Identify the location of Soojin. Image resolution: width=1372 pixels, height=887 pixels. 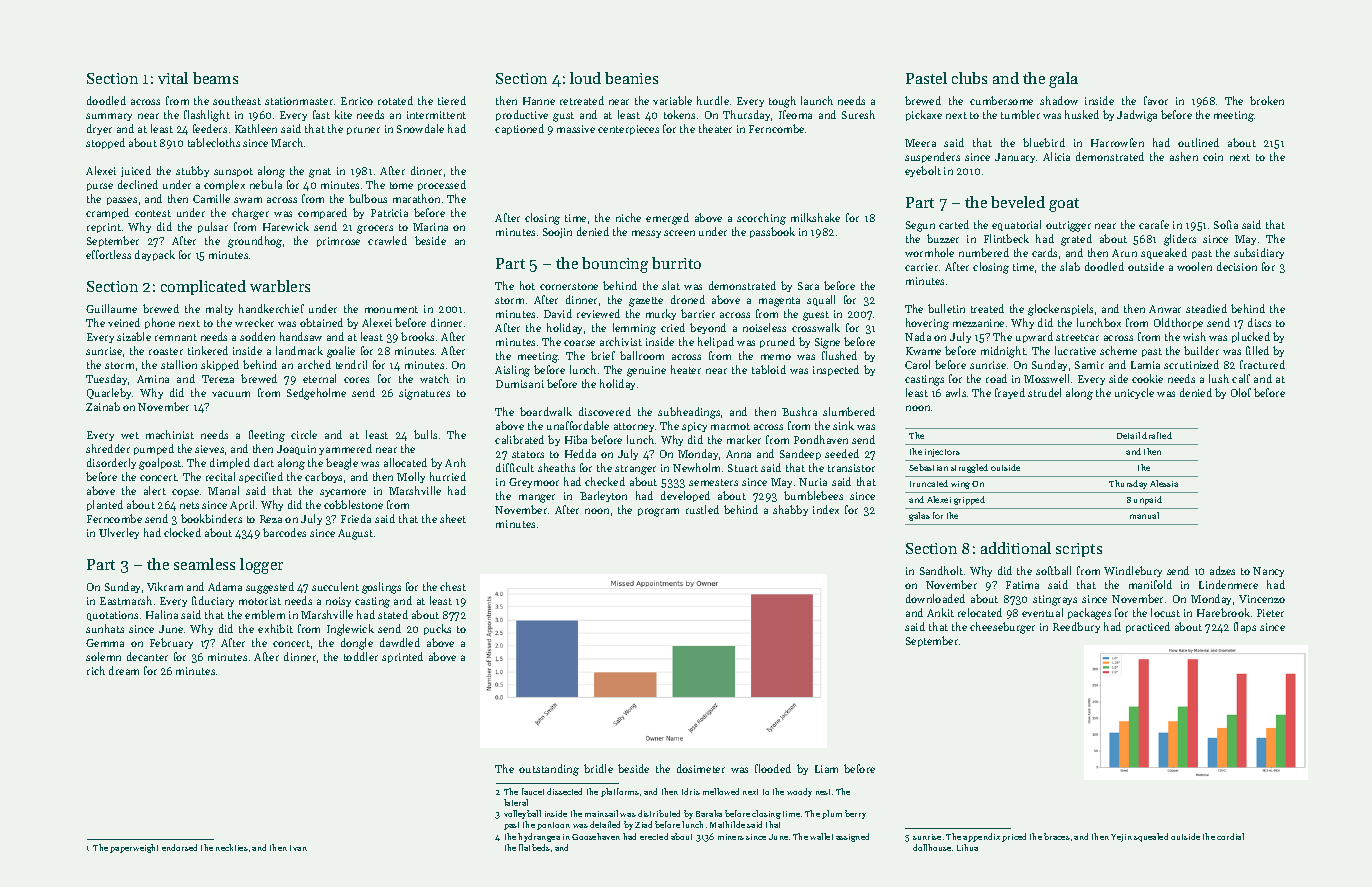
(557, 233).
